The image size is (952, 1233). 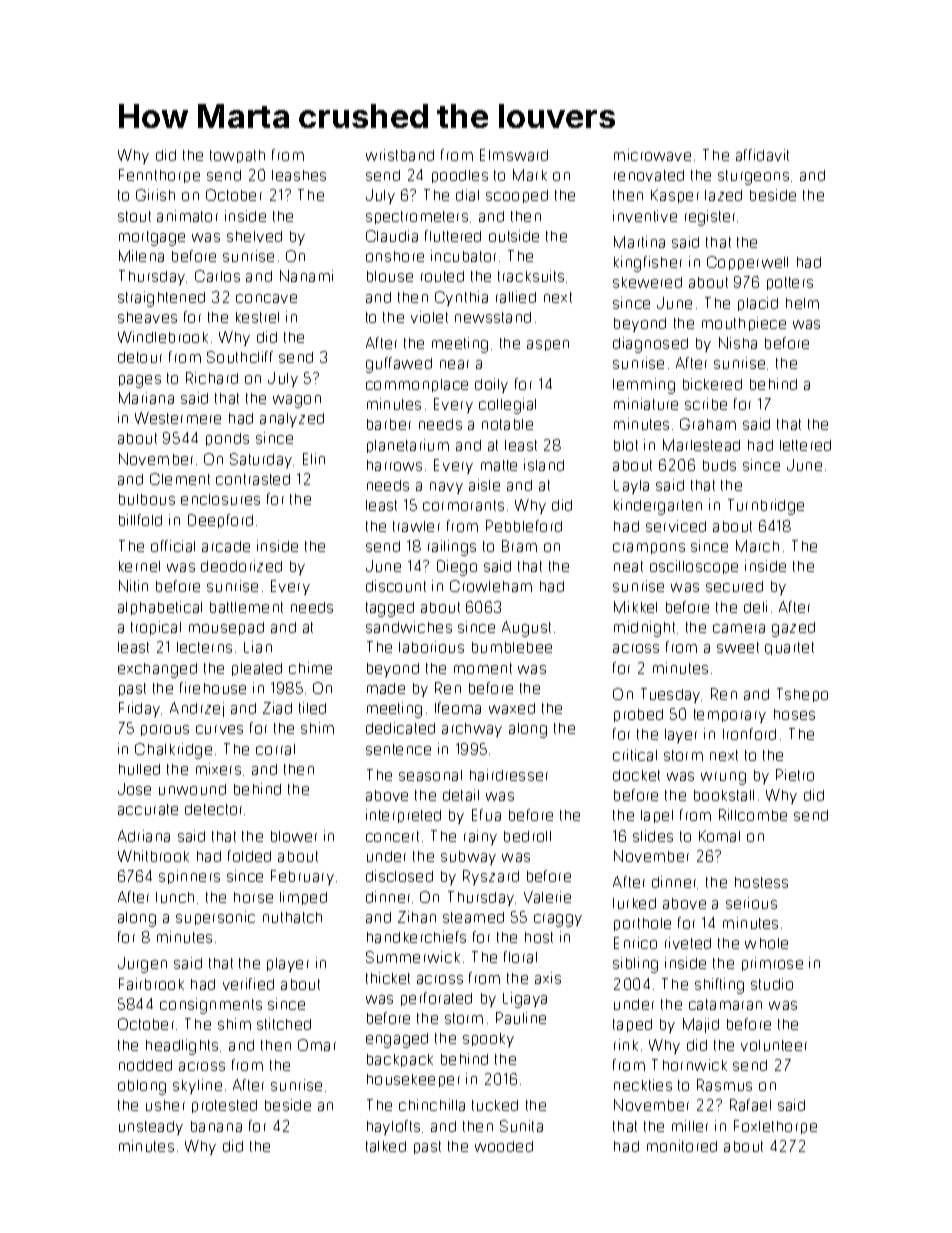 What do you see at coordinates (751, 903) in the screenshot?
I see `serious` at bounding box center [751, 903].
